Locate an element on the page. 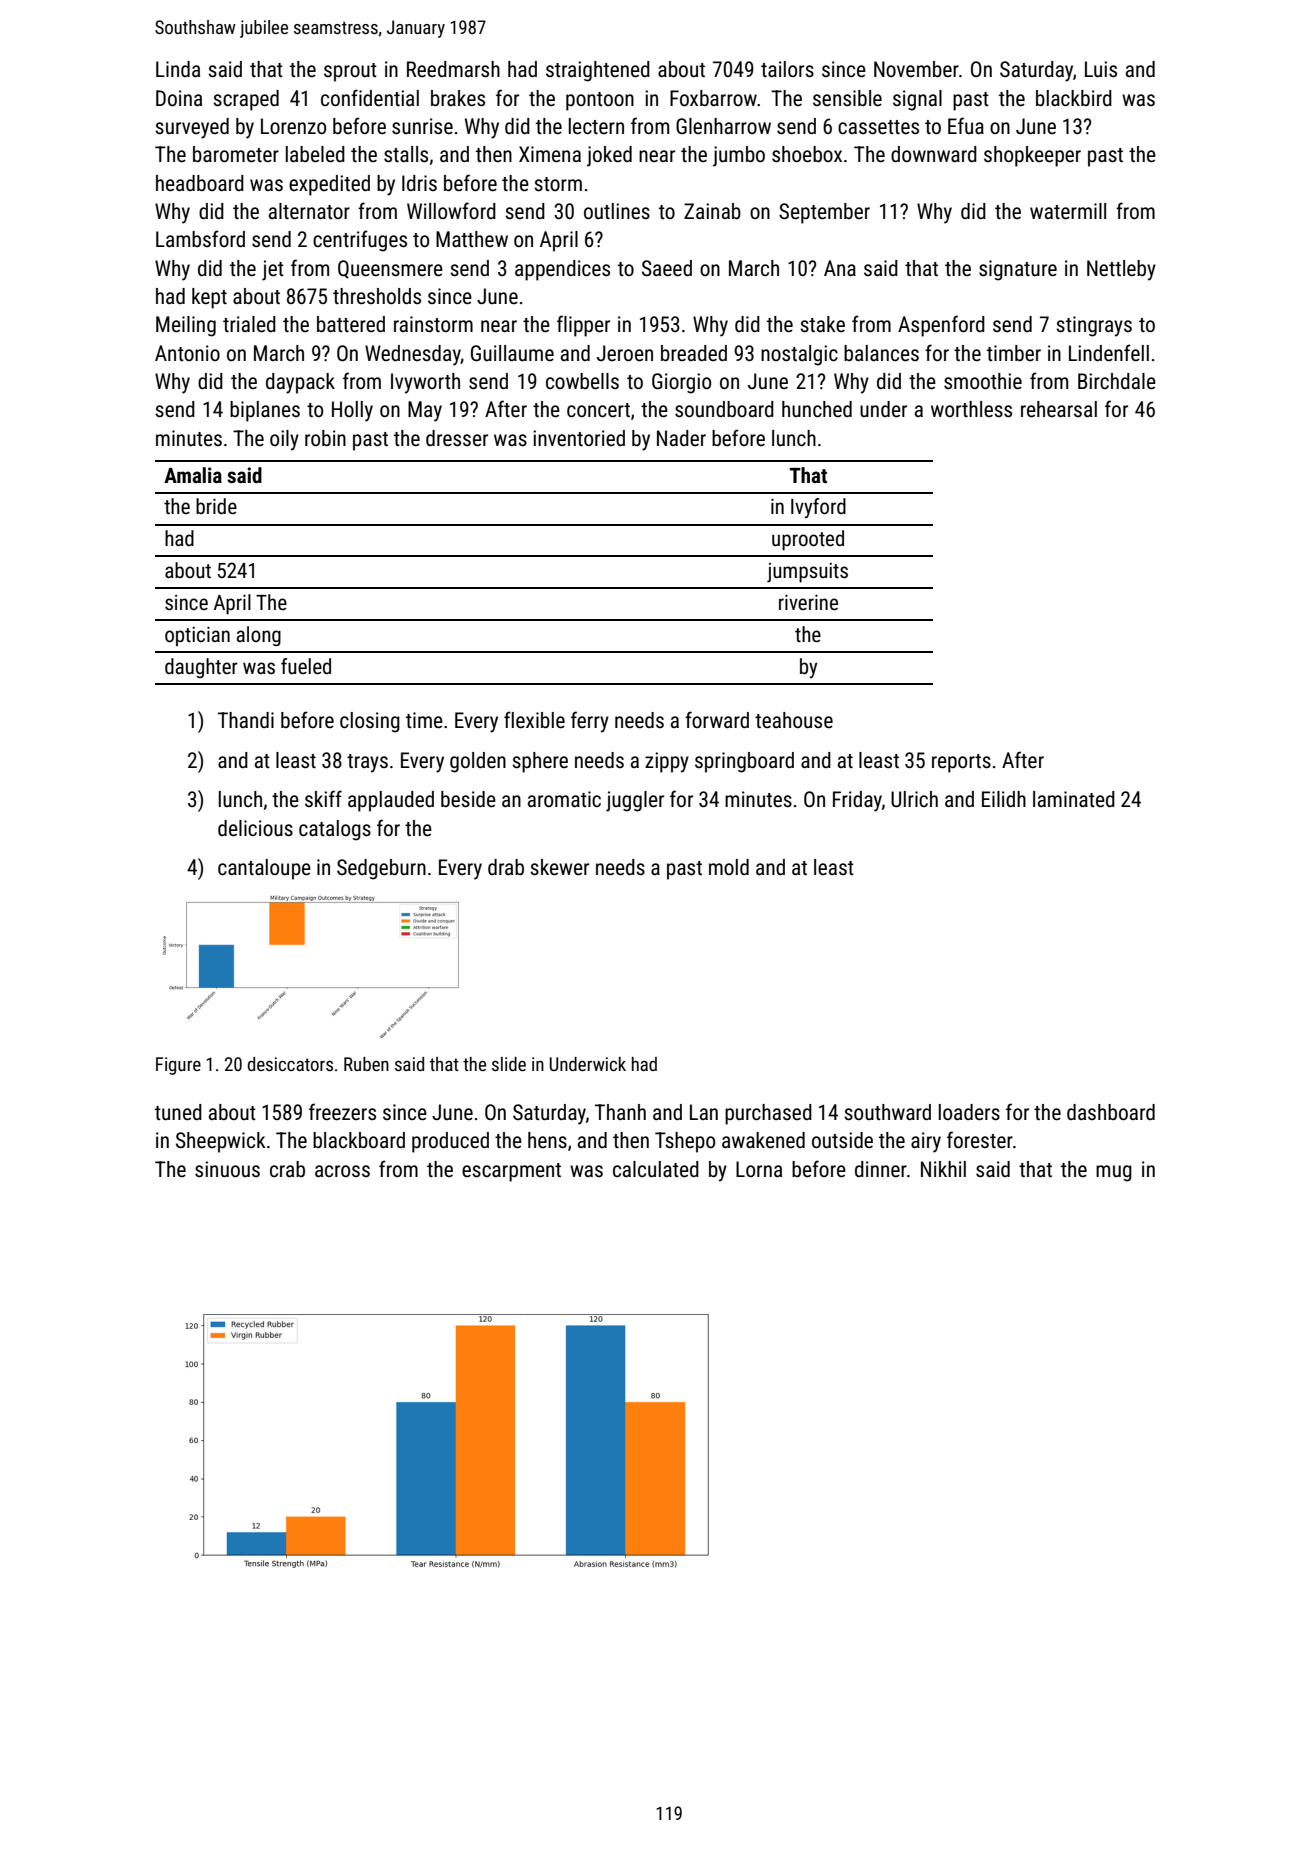  Sheepwick is located at coordinates (221, 1142).
